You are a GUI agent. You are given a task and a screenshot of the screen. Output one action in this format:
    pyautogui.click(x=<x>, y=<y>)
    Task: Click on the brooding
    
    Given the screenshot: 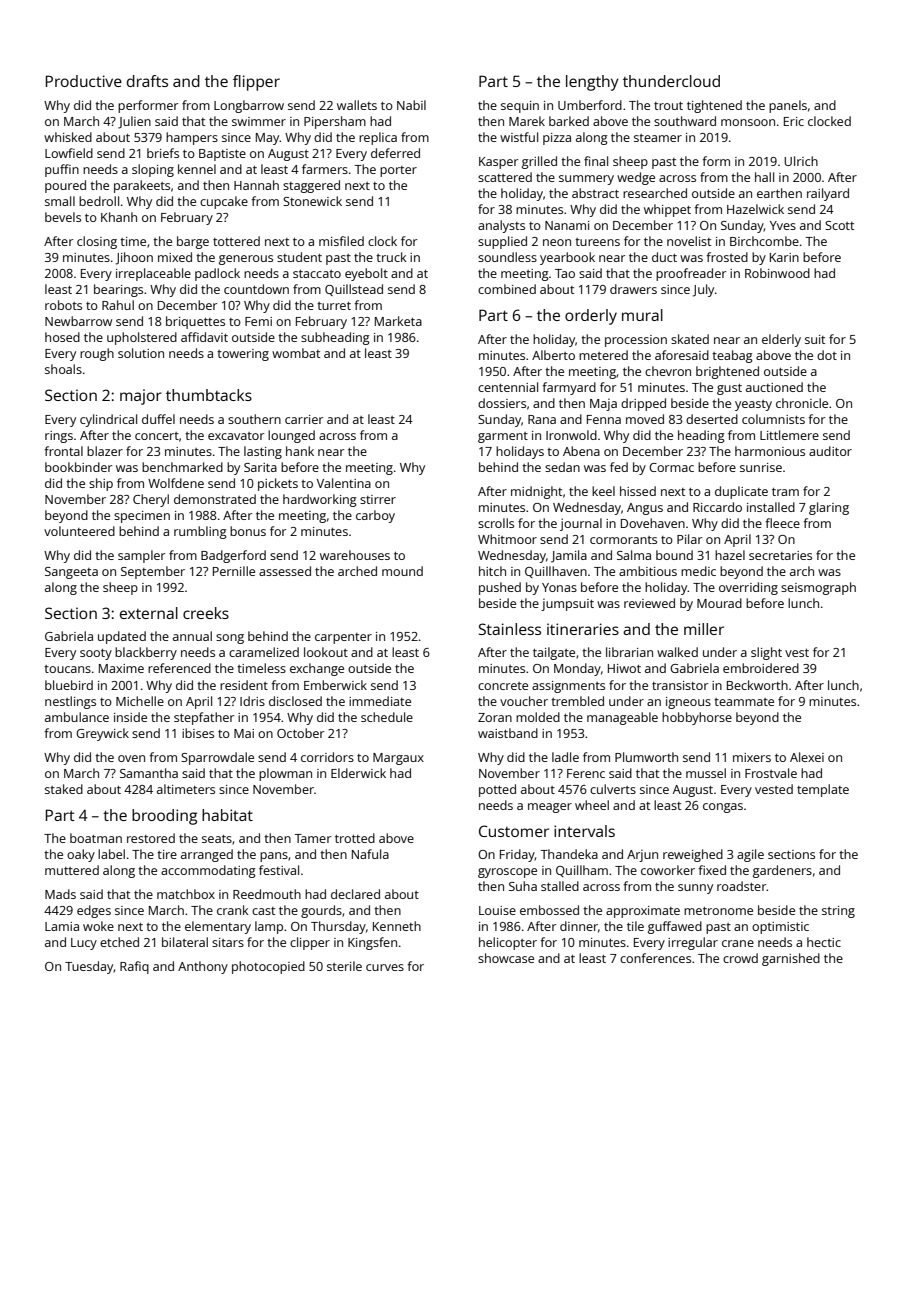 What is the action you would take?
    pyautogui.click(x=164, y=817)
